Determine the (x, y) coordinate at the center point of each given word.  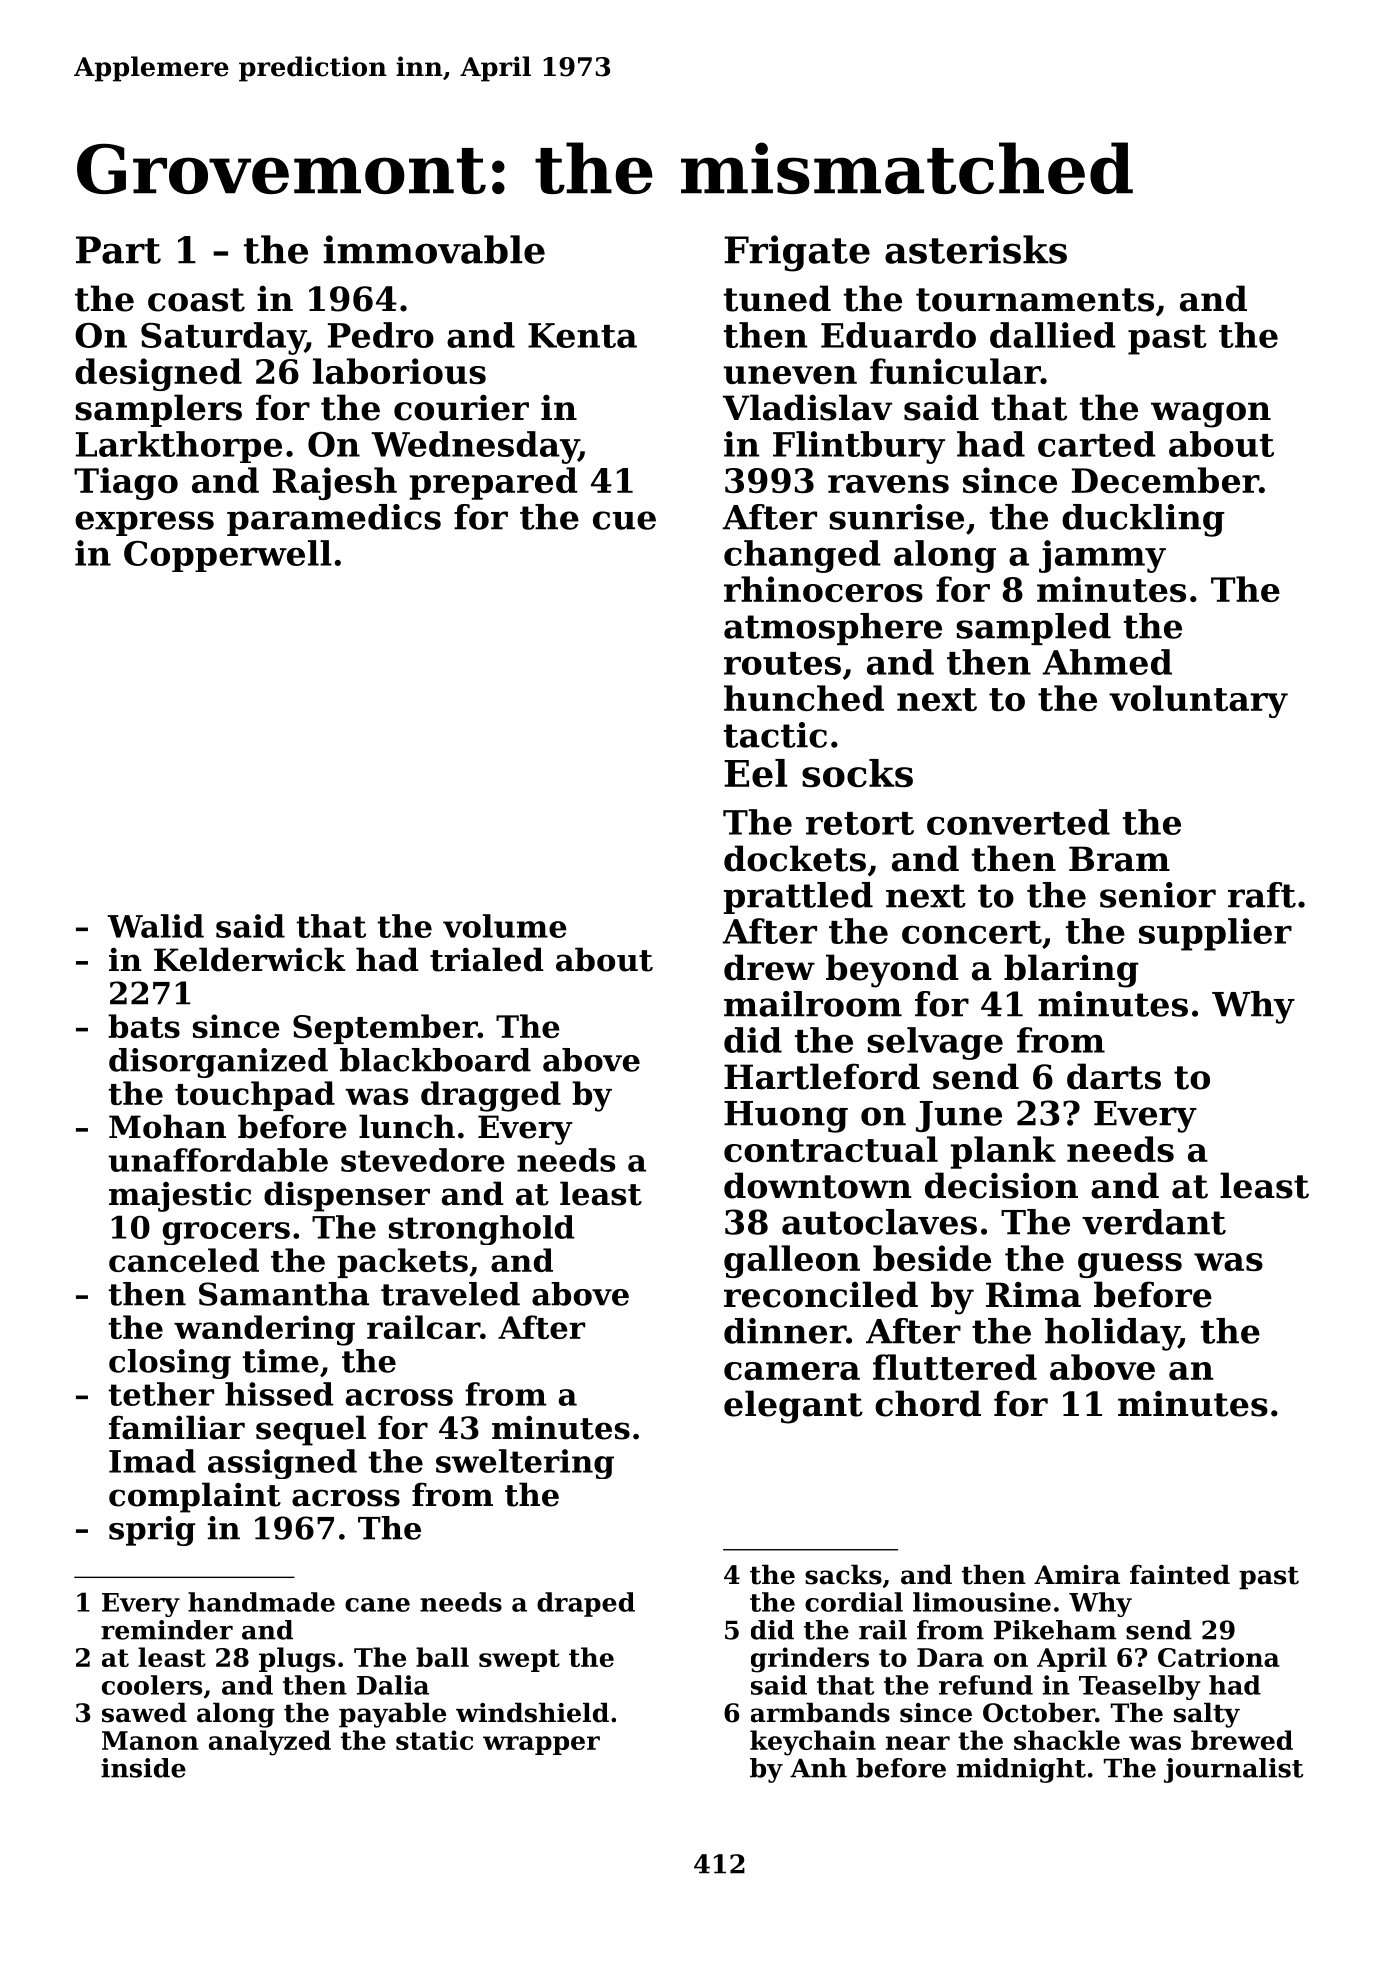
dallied (1053, 335)
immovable (434, 249)
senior (1158, 895)
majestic (180, 1197)
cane (377, 1605)
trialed (486, 959)
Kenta (582, 335)
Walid (155, 926)
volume (505, 926)
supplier (1215, 934)
